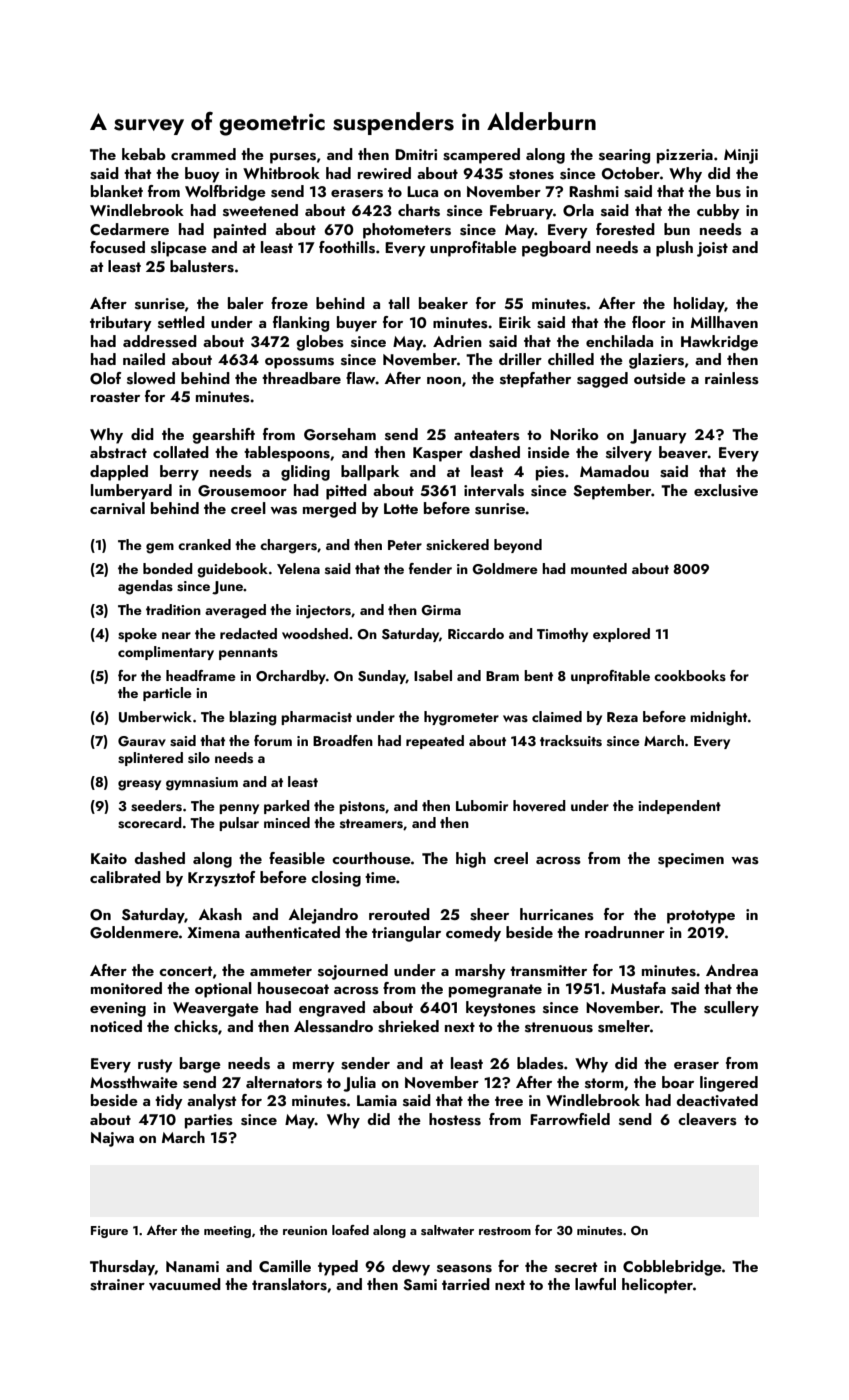 This screenshot has width=849, height=1400. Describe the element at coordinates (323, 916) in the screenshot. I see `Alejandro` at that location.
